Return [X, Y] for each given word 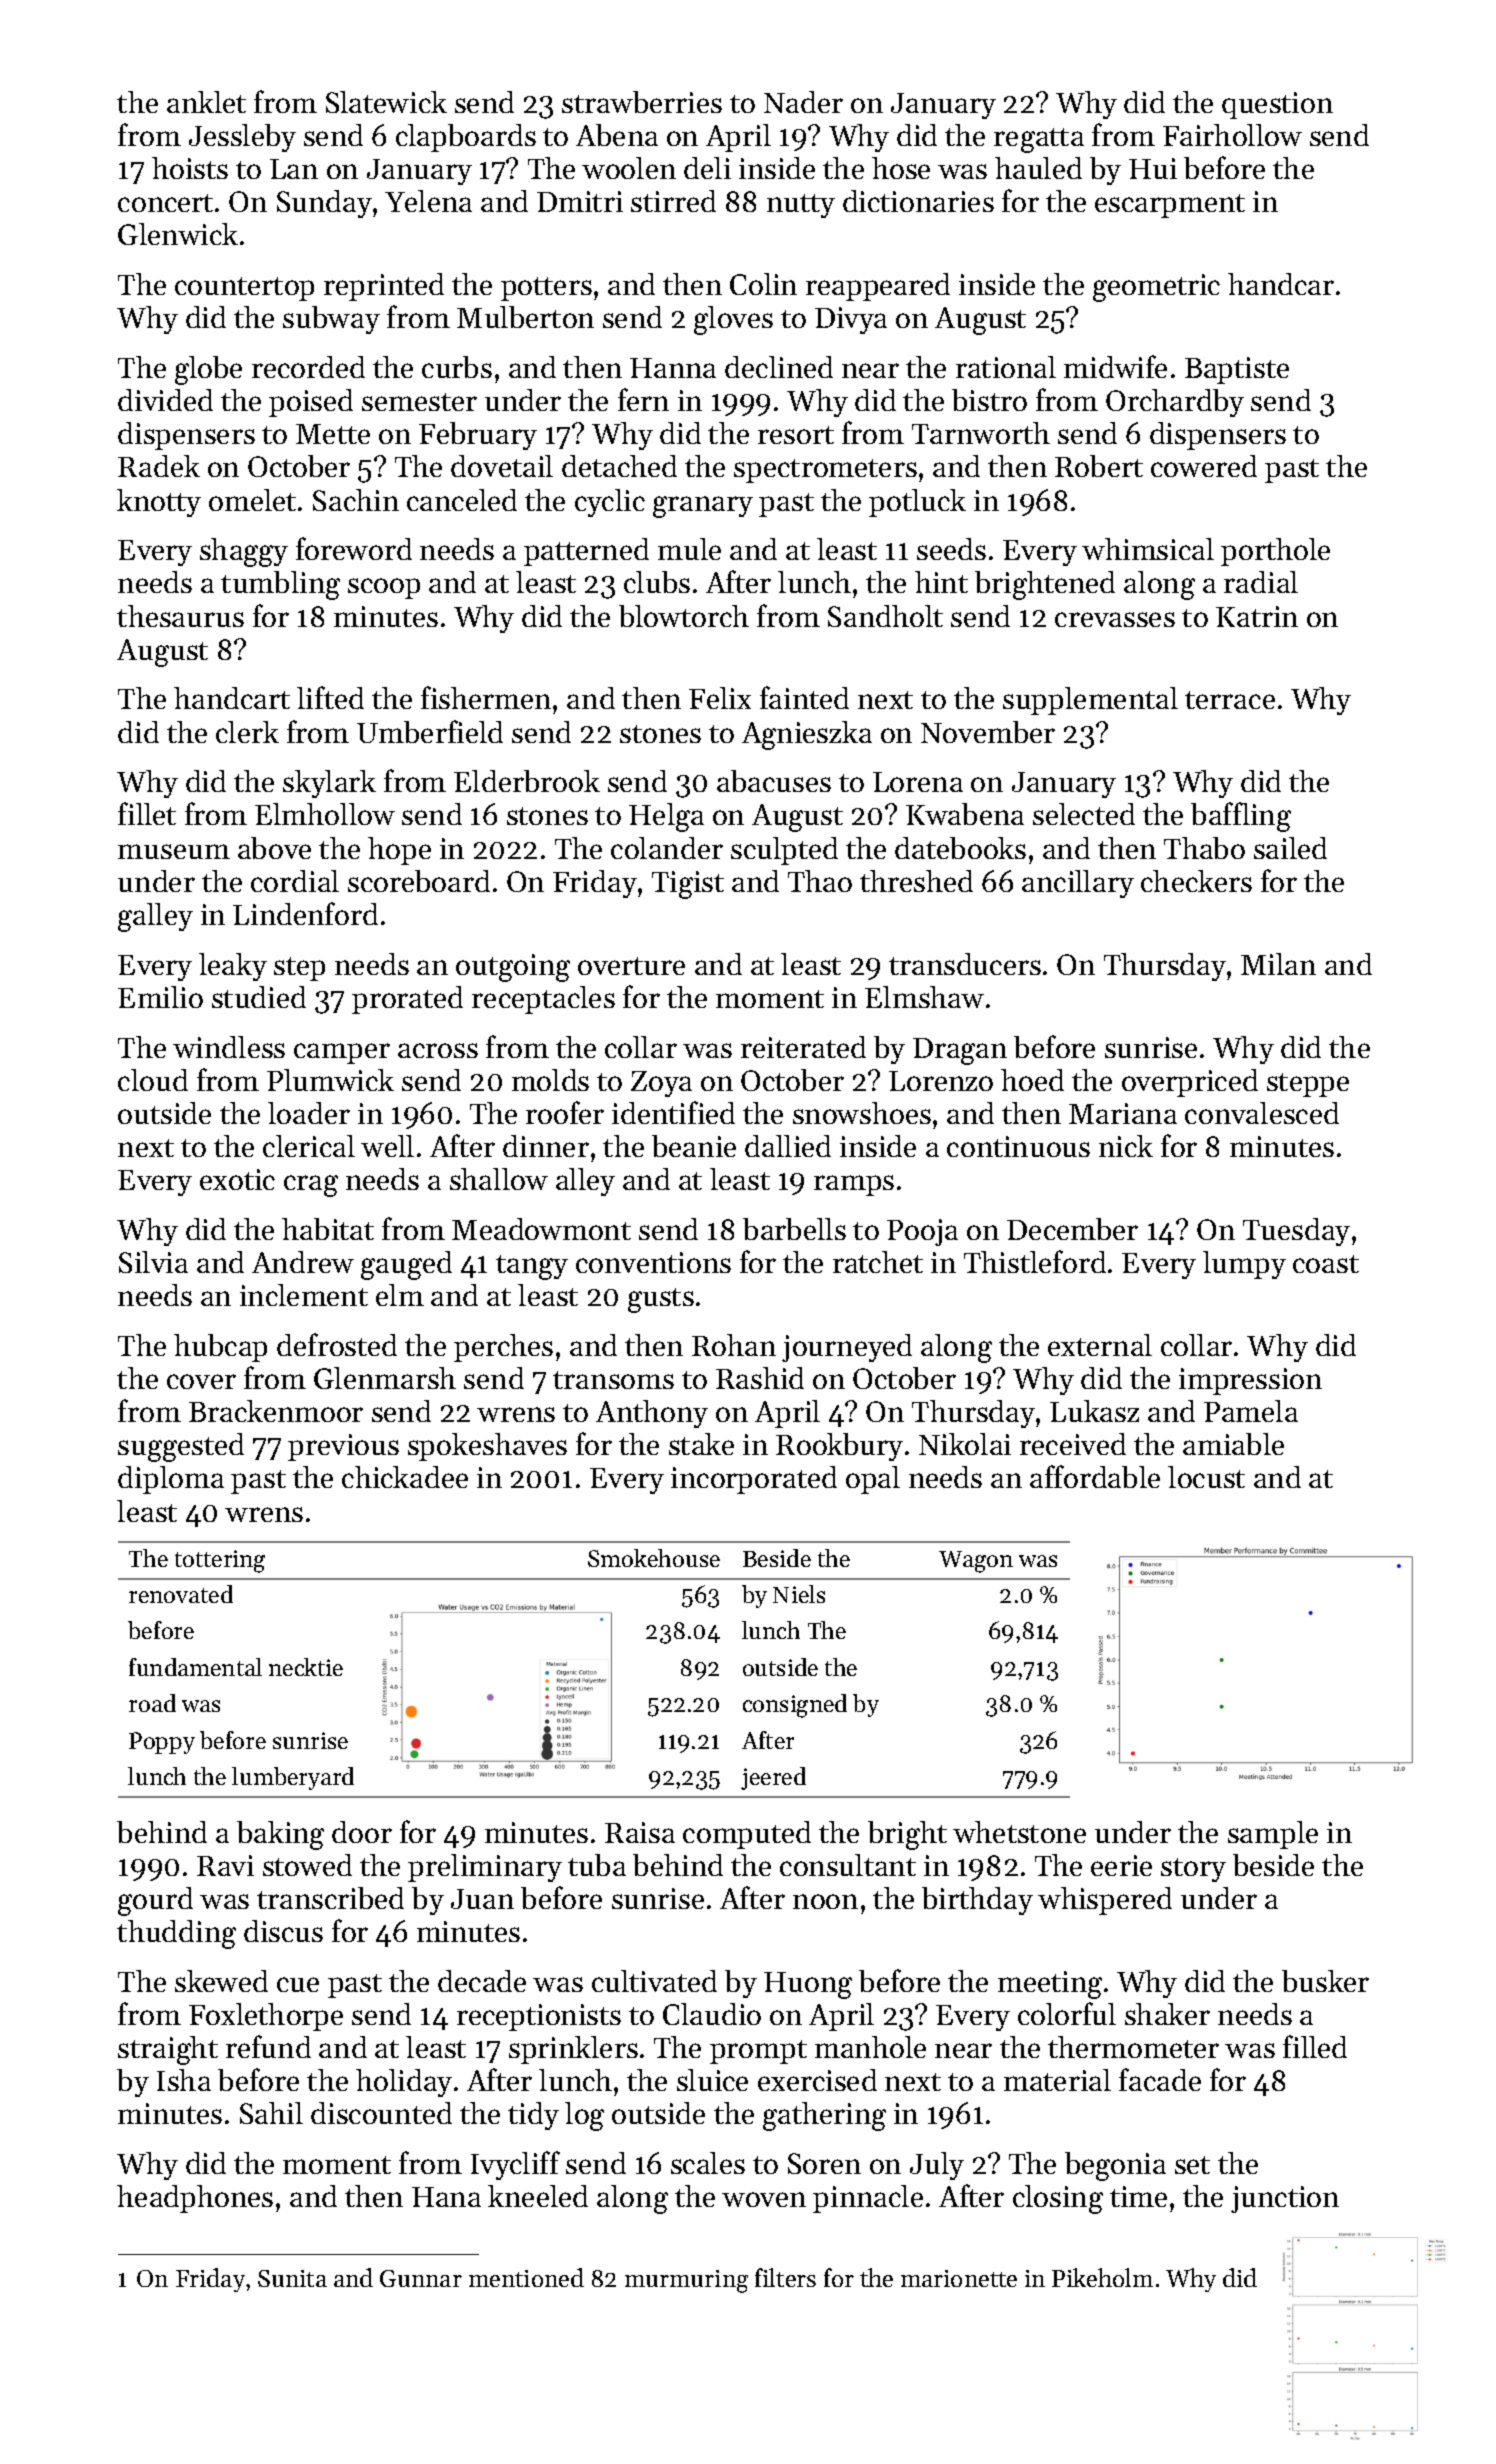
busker [1325, 1981]
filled [1315, 2046]
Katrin [1257, 616]
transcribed [330, 1898]
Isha [184, 2080]
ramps [854, 1185]
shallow [499, 1179]
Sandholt [885, 616]
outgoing [513, 968]
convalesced [1262, 1113]
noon [825, 1901]
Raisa [640, 1832]
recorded [308, 367]
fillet [147, 813]
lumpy [1244, 1265]
